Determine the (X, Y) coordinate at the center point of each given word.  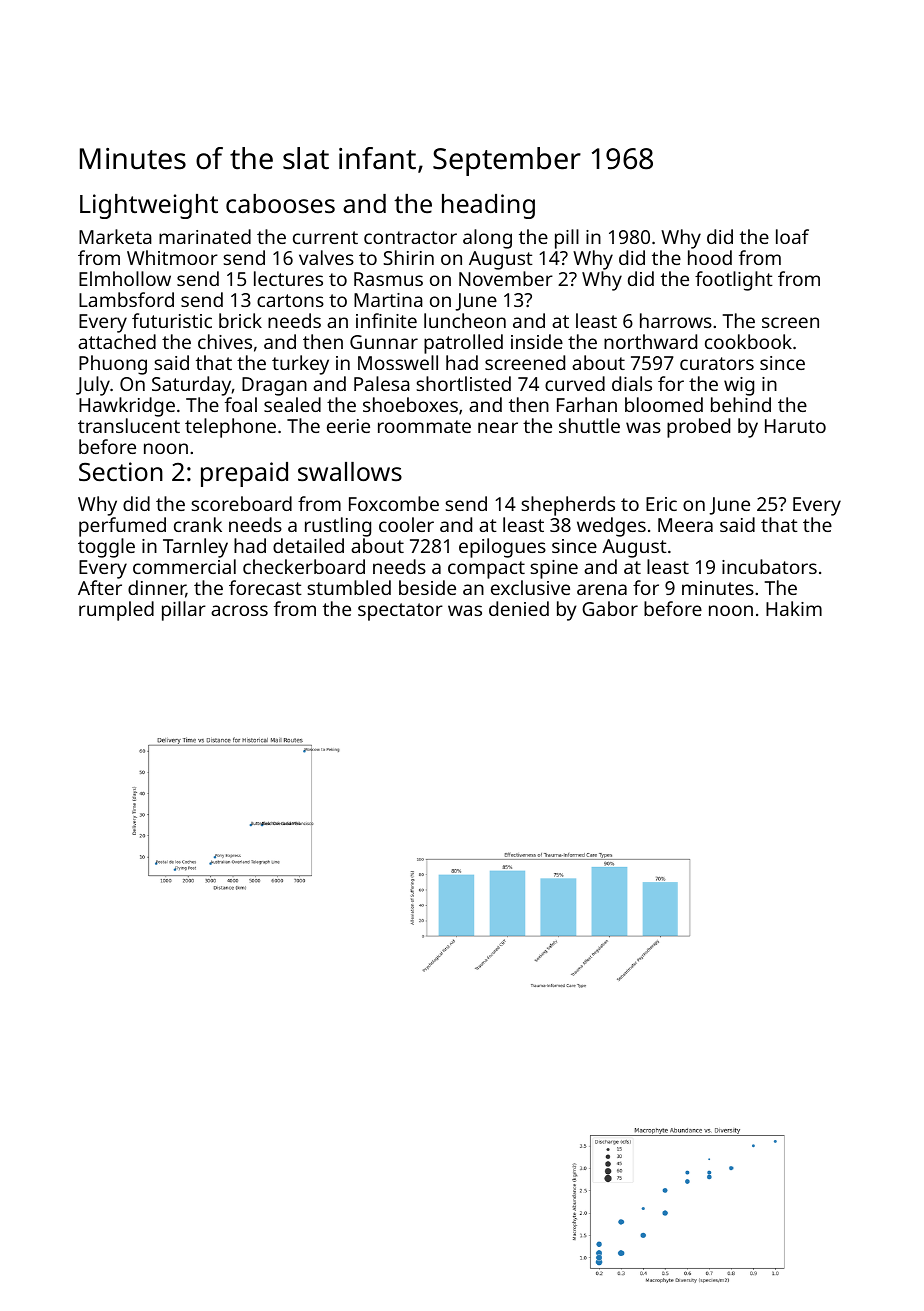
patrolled (463, 344)
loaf (792, 236)
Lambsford (126, 299)
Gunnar (384, 342)
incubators (769, 566)
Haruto (795, 426)
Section (121, 471)
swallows (350, 471)
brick (240, 320)
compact (486, 570)
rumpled (116, 611)
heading (488, 206)
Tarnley (195, 548)
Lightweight (149, 206)
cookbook (748, 341)
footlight (734, 281)
